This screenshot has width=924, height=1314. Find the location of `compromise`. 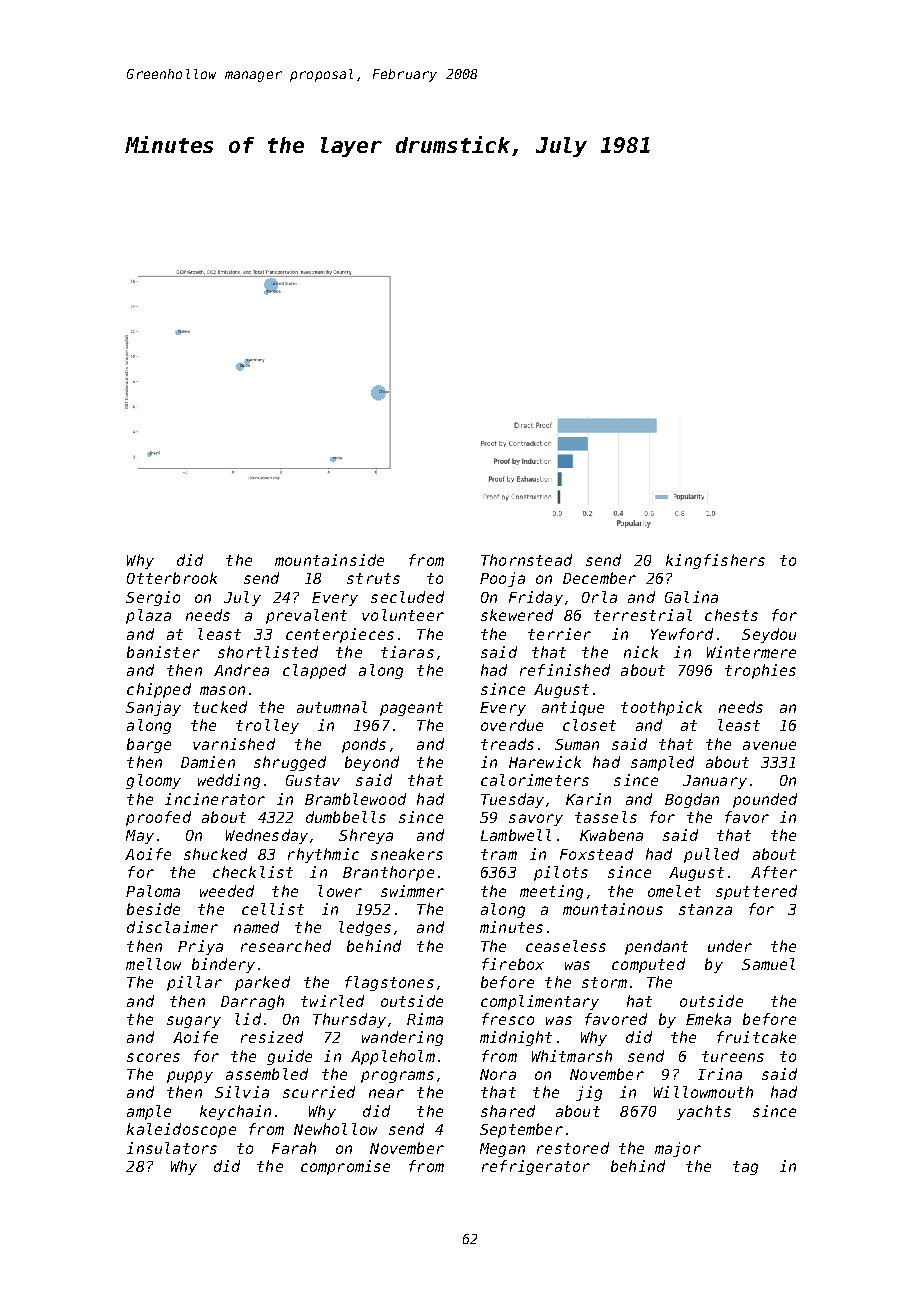

compromise is located at coordinates (345, 1167).
